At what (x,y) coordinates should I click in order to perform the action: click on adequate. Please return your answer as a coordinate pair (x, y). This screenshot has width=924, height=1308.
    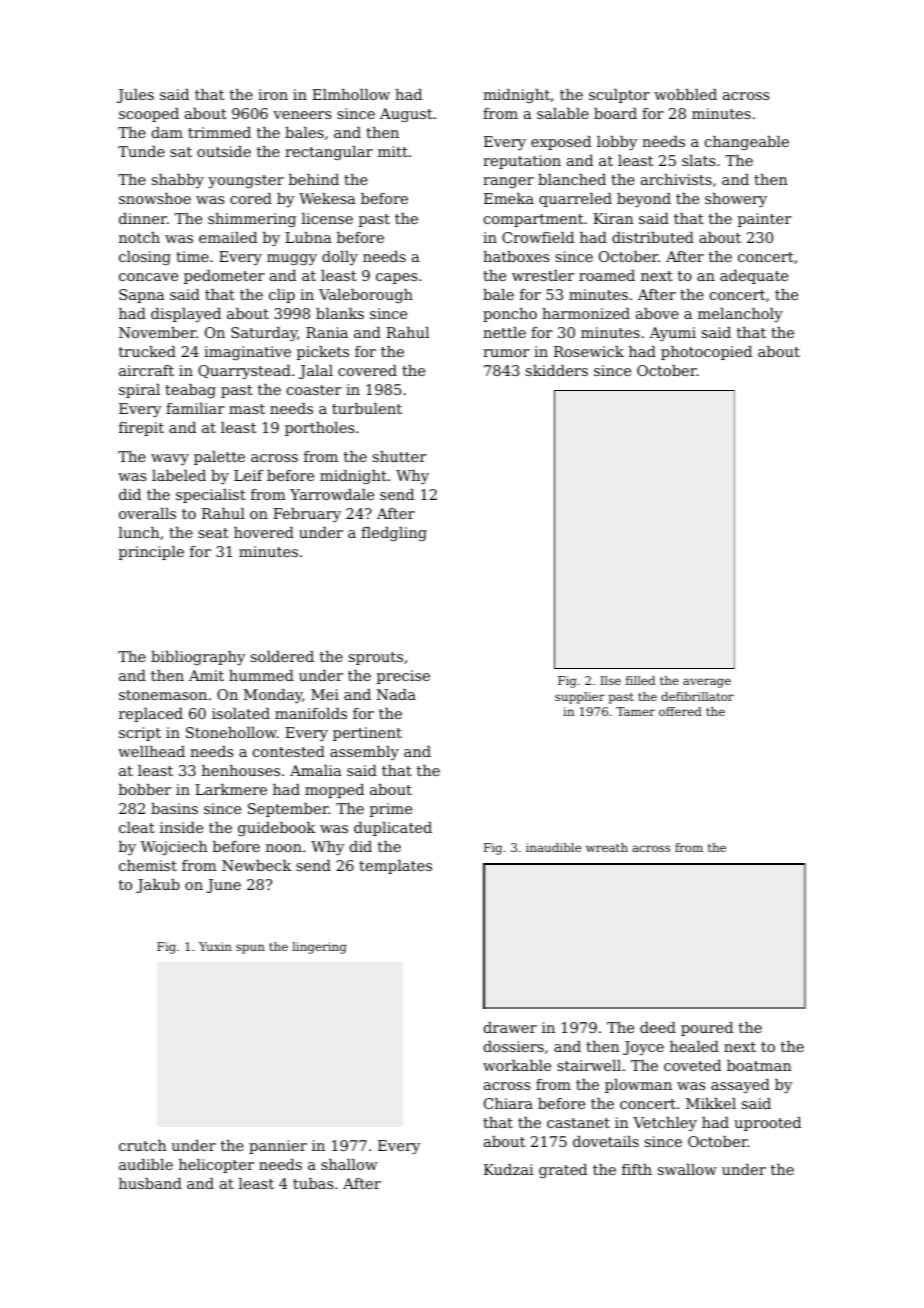
    Looking at the image, I should click on (754, 277).
